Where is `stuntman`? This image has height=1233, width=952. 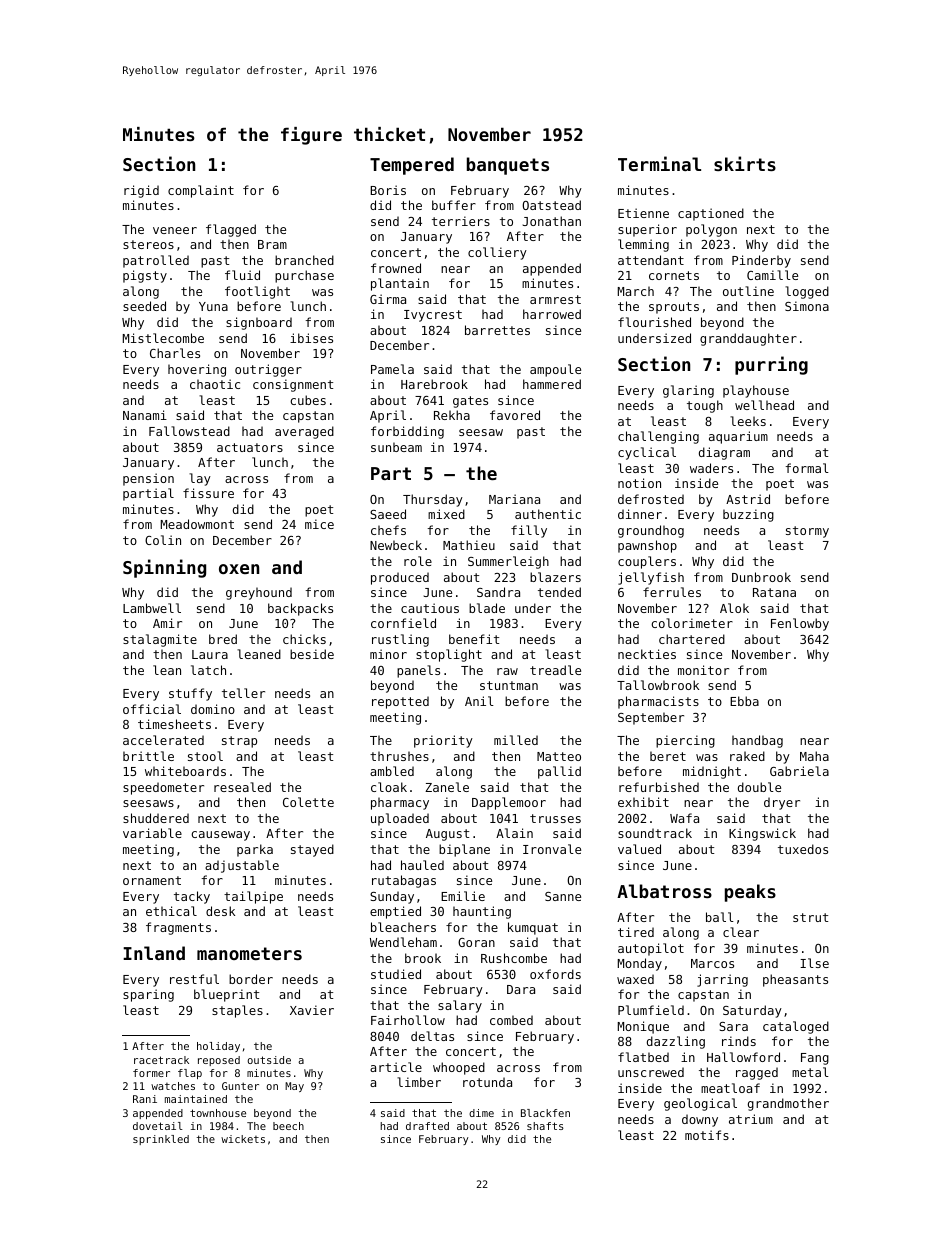
stuntman is located at coordinates (509, 685).
